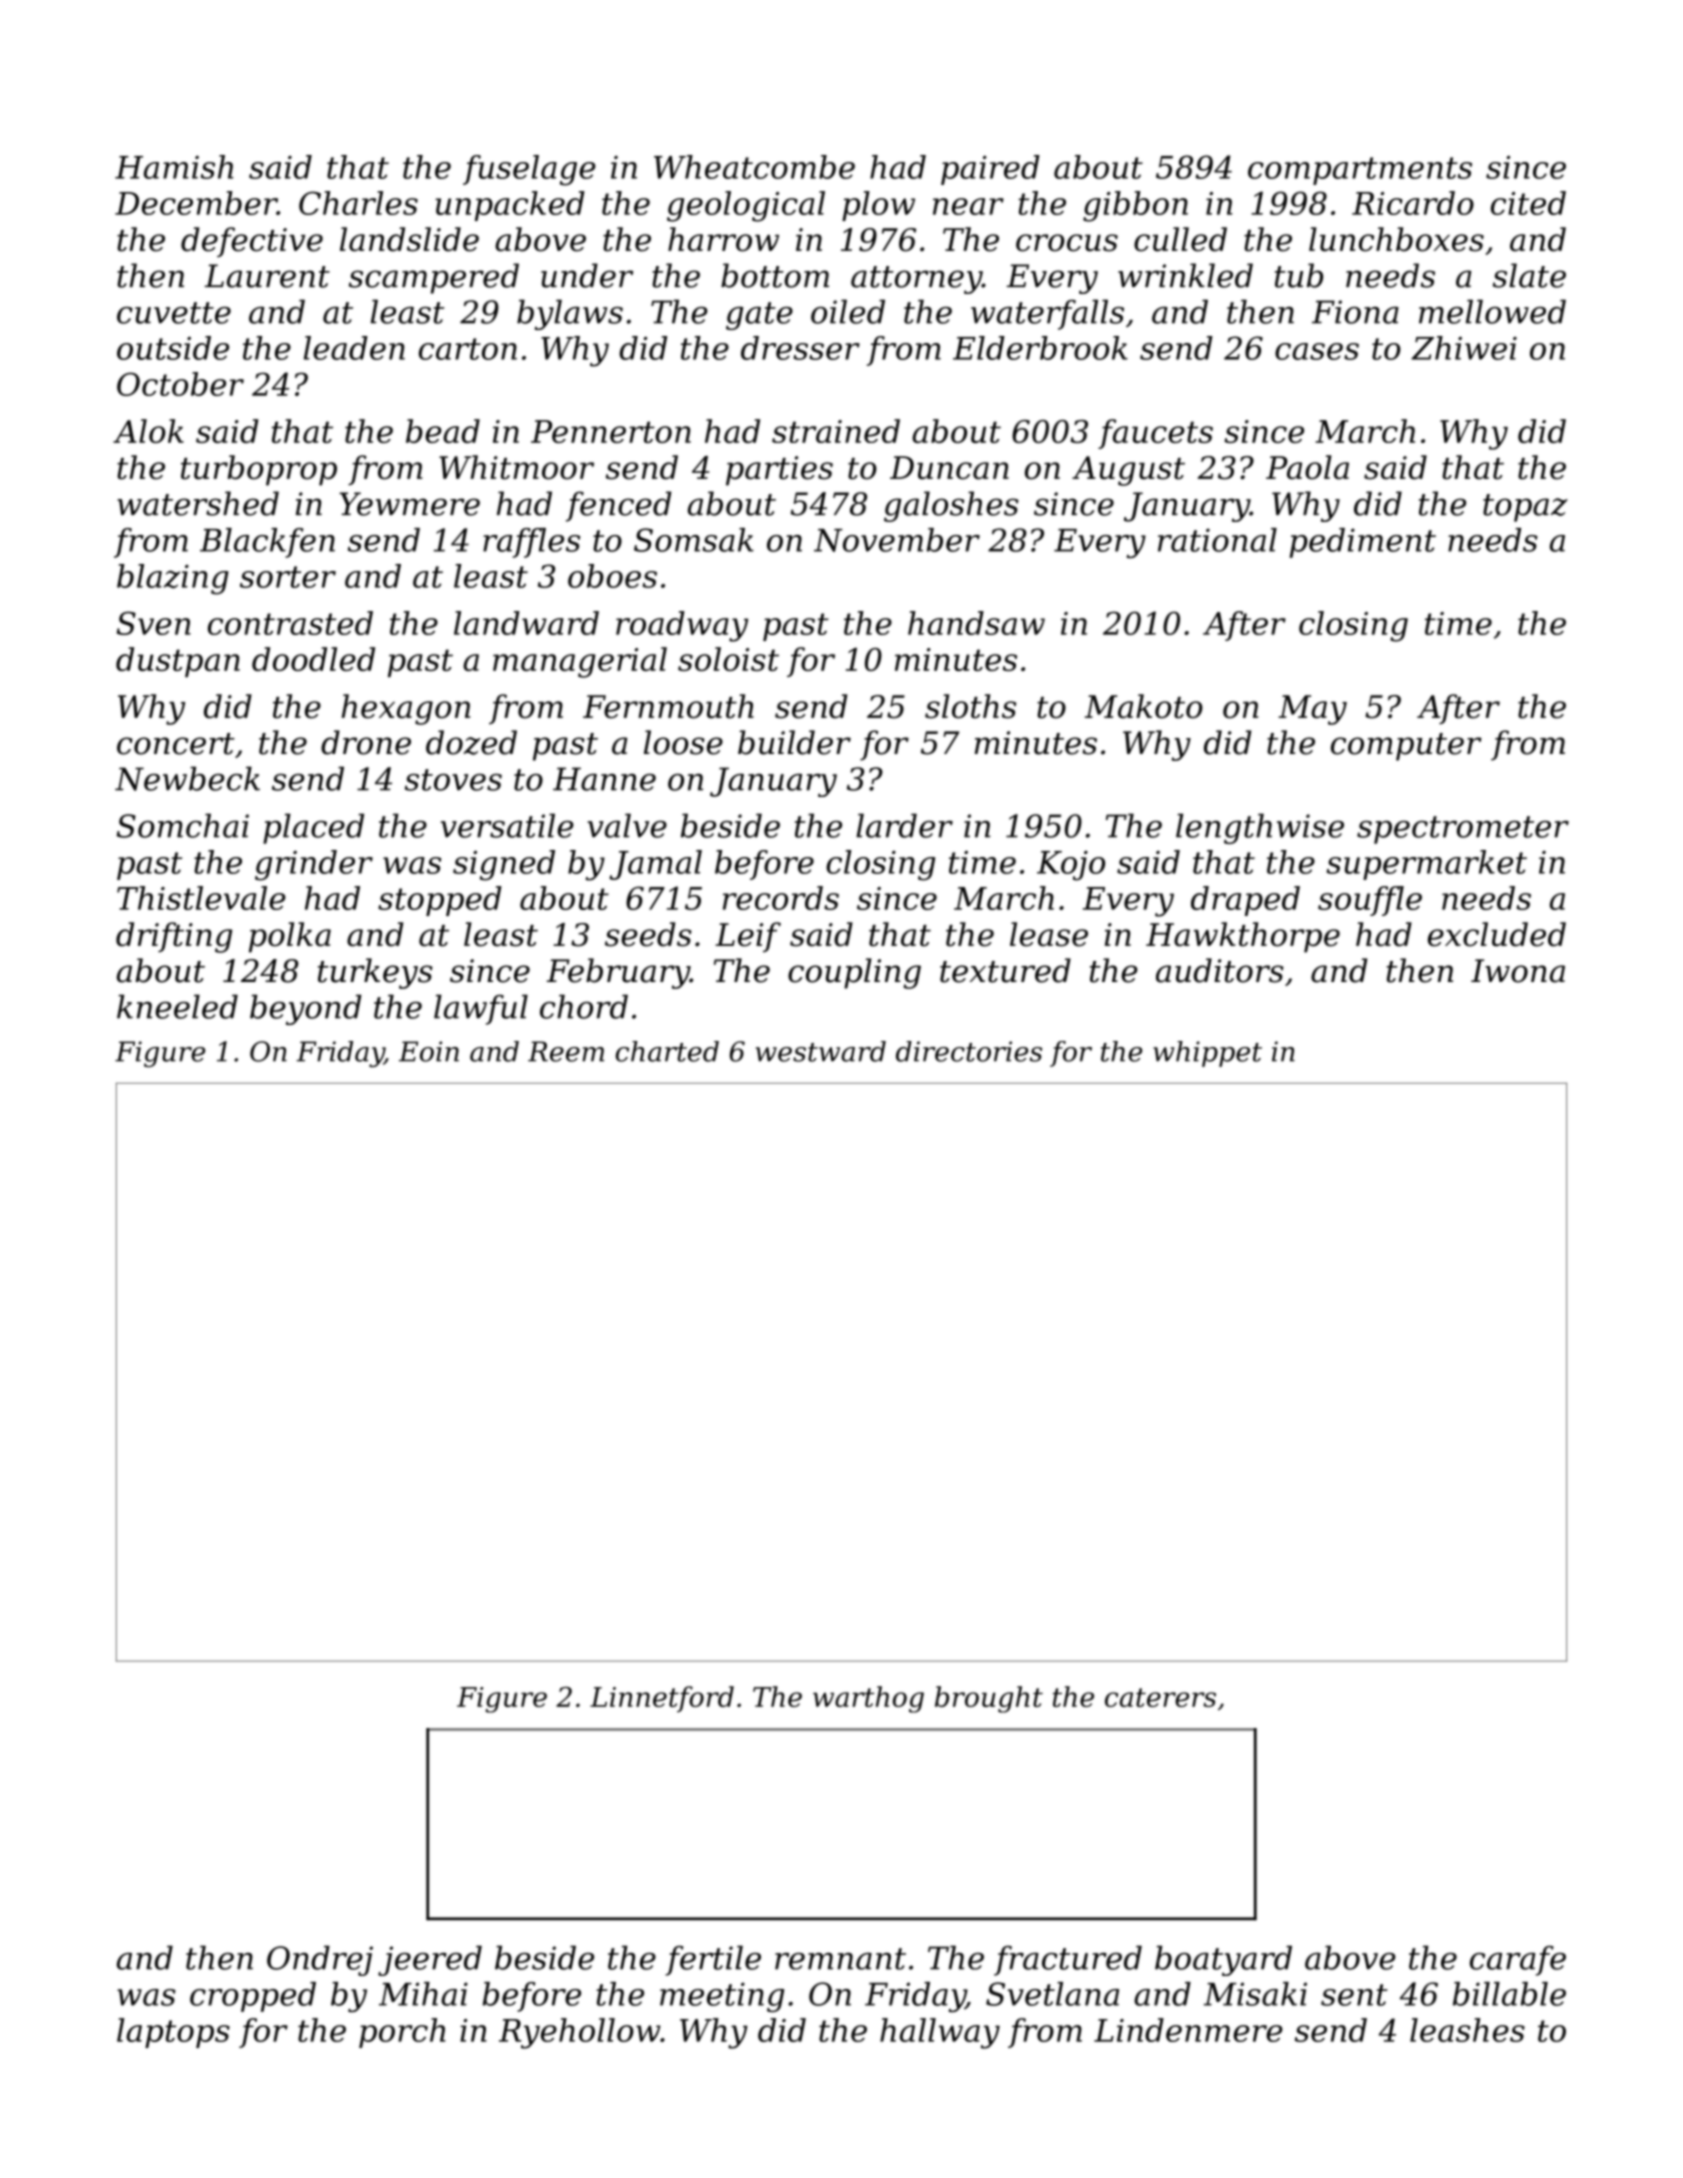  I want to click on computer, so click(1406, 747).
